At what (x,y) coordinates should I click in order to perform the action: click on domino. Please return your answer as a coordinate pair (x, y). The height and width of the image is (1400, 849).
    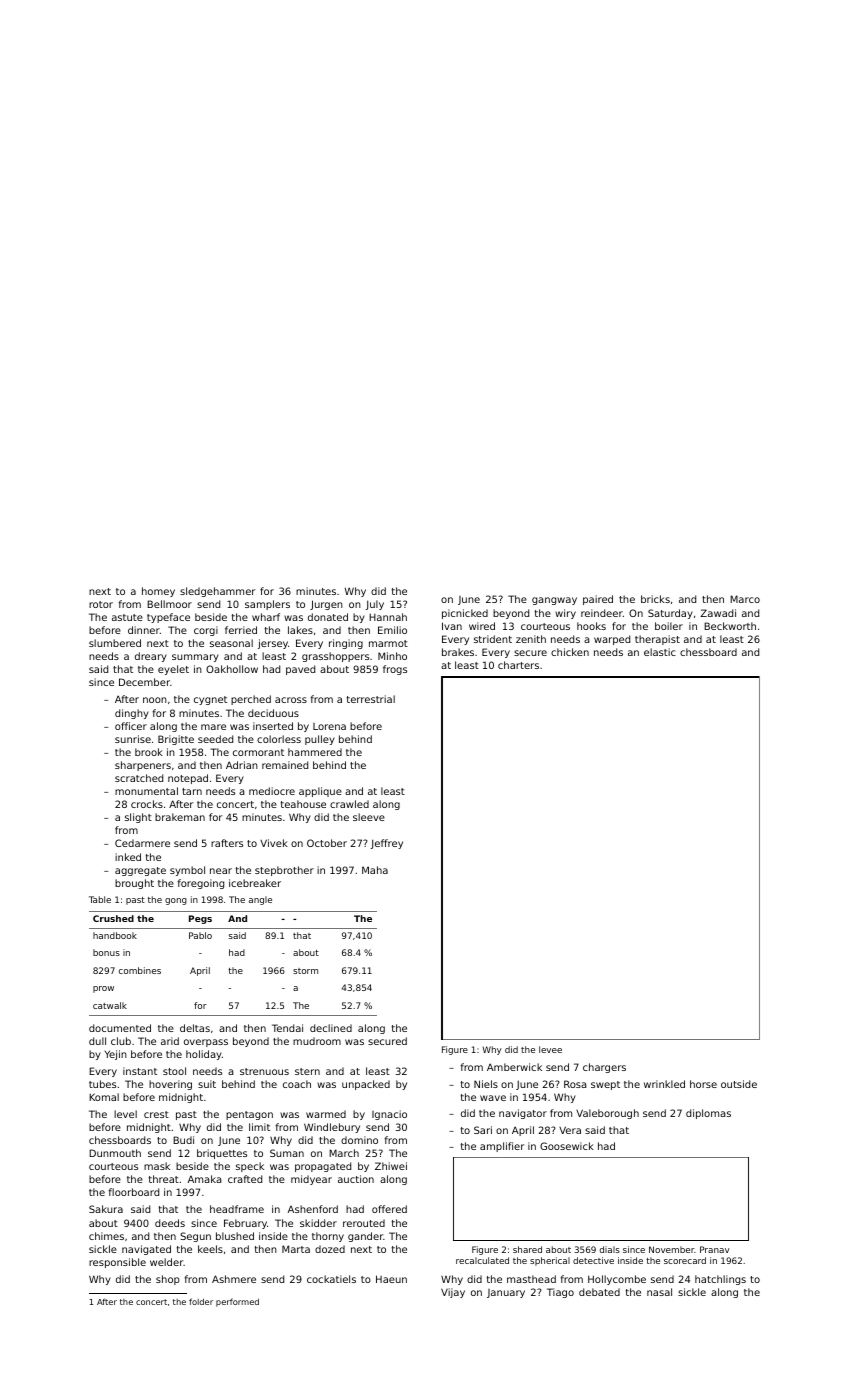
    Looking at the image, I should click on (359, 1140).
